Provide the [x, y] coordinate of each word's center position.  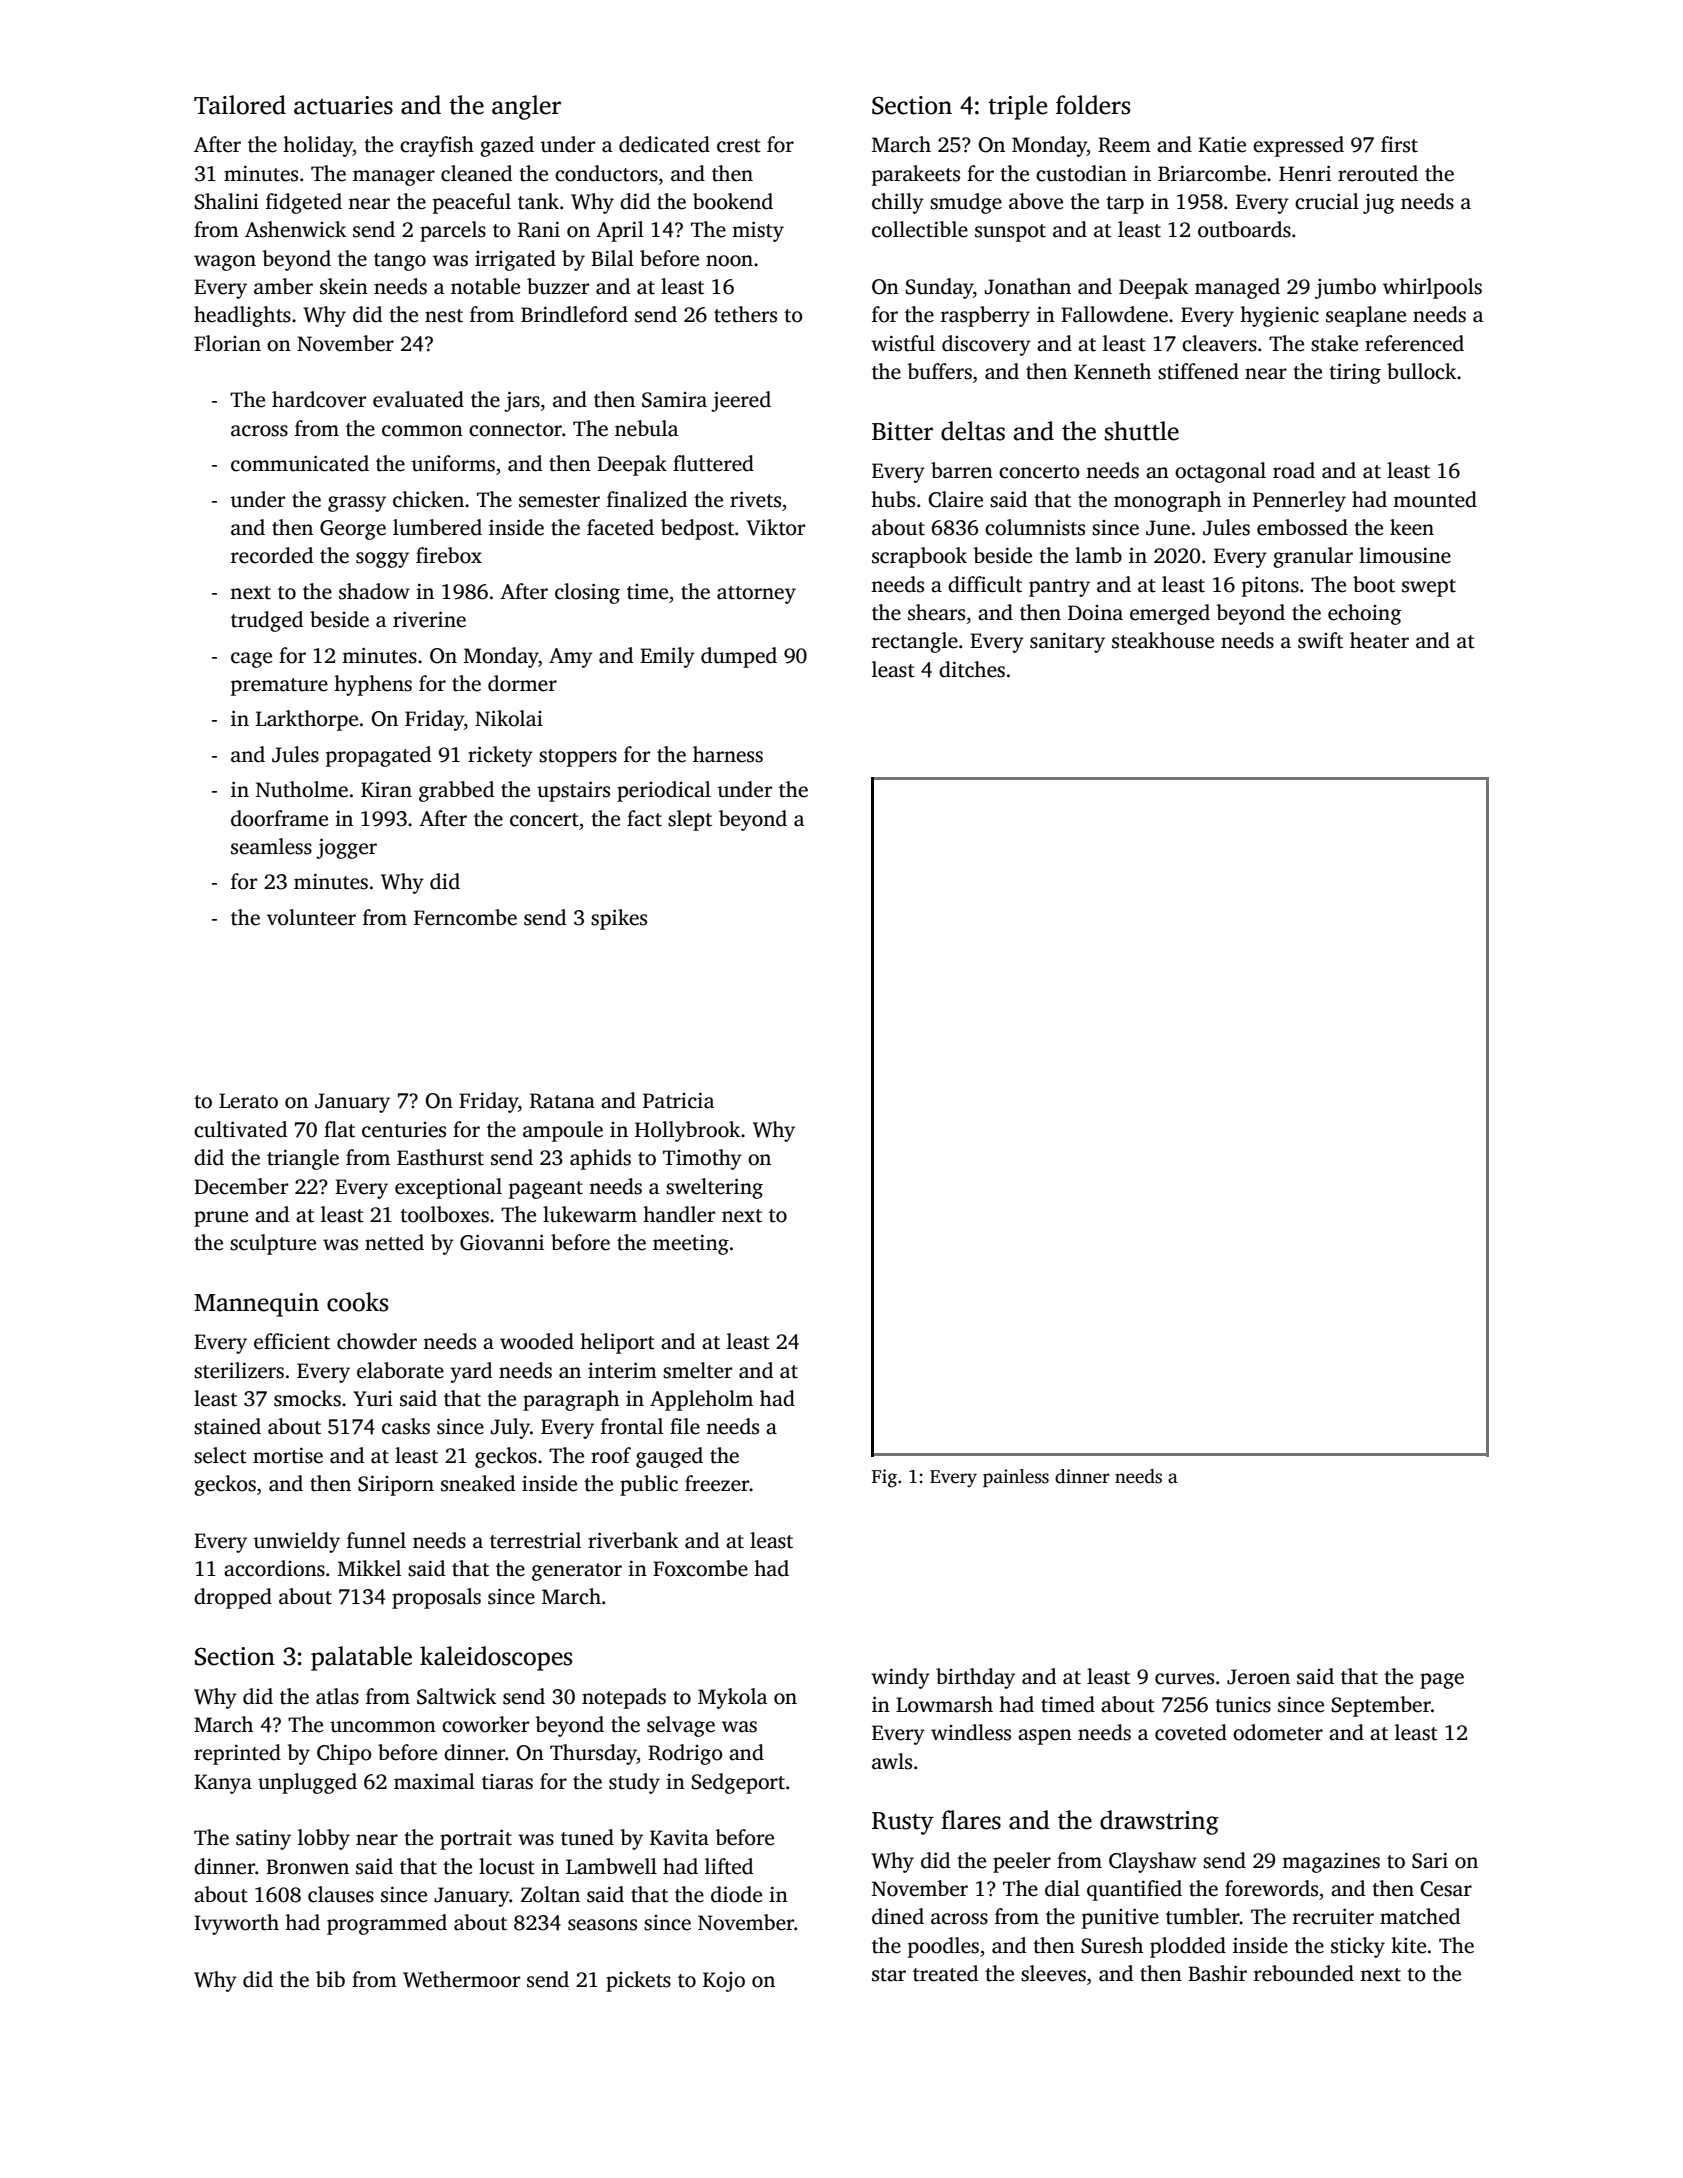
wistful [903, 343]
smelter [697, 1370]
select [220, 1455]
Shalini [226, 201]
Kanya [223, 1784]
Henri [1305, 174]
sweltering [714, 1188]
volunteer [311, 917]
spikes [619, 919]
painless [1016, 1478]
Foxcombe [700, 1568]
